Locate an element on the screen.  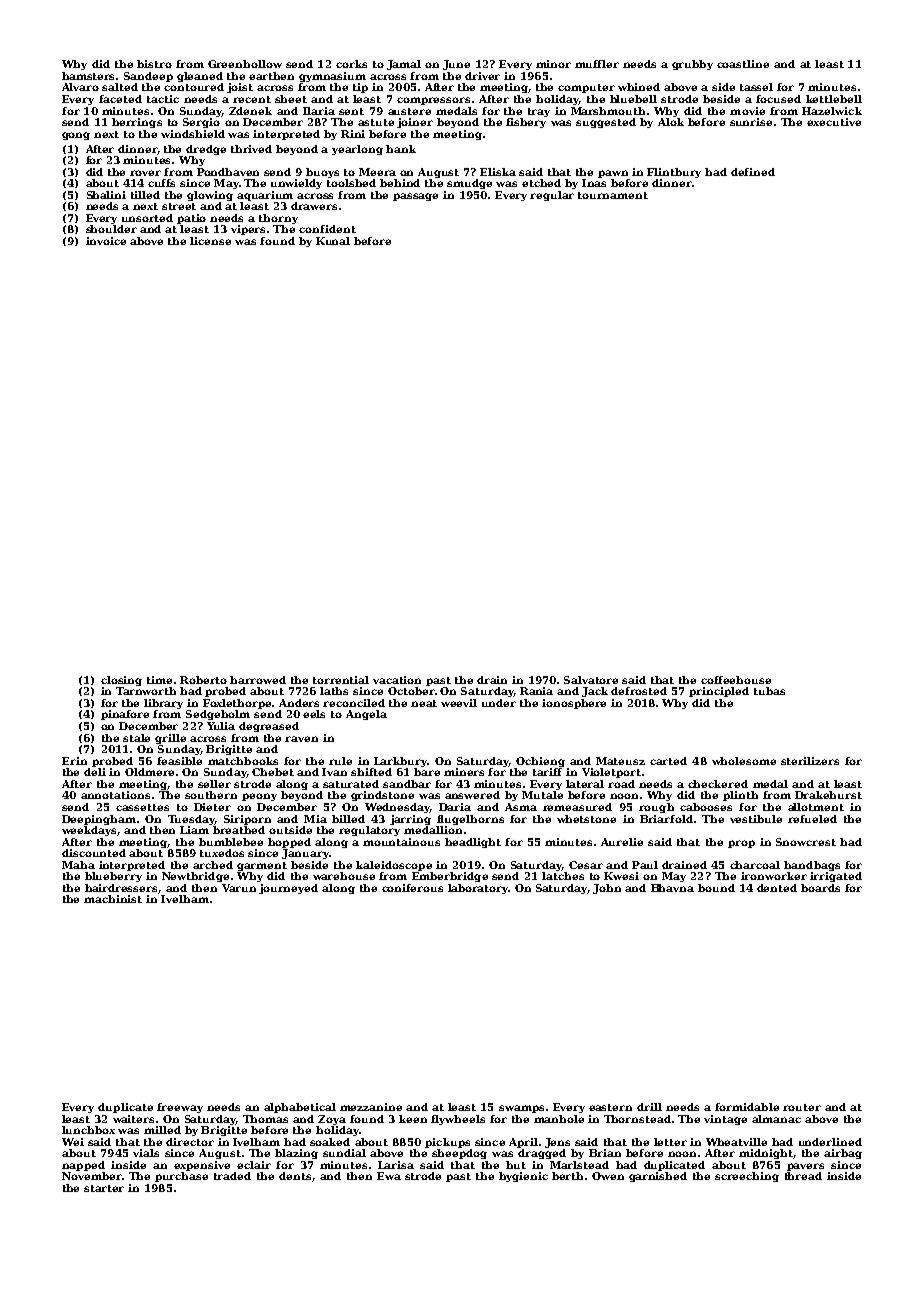
boards is located at coordinates (820, 888).
